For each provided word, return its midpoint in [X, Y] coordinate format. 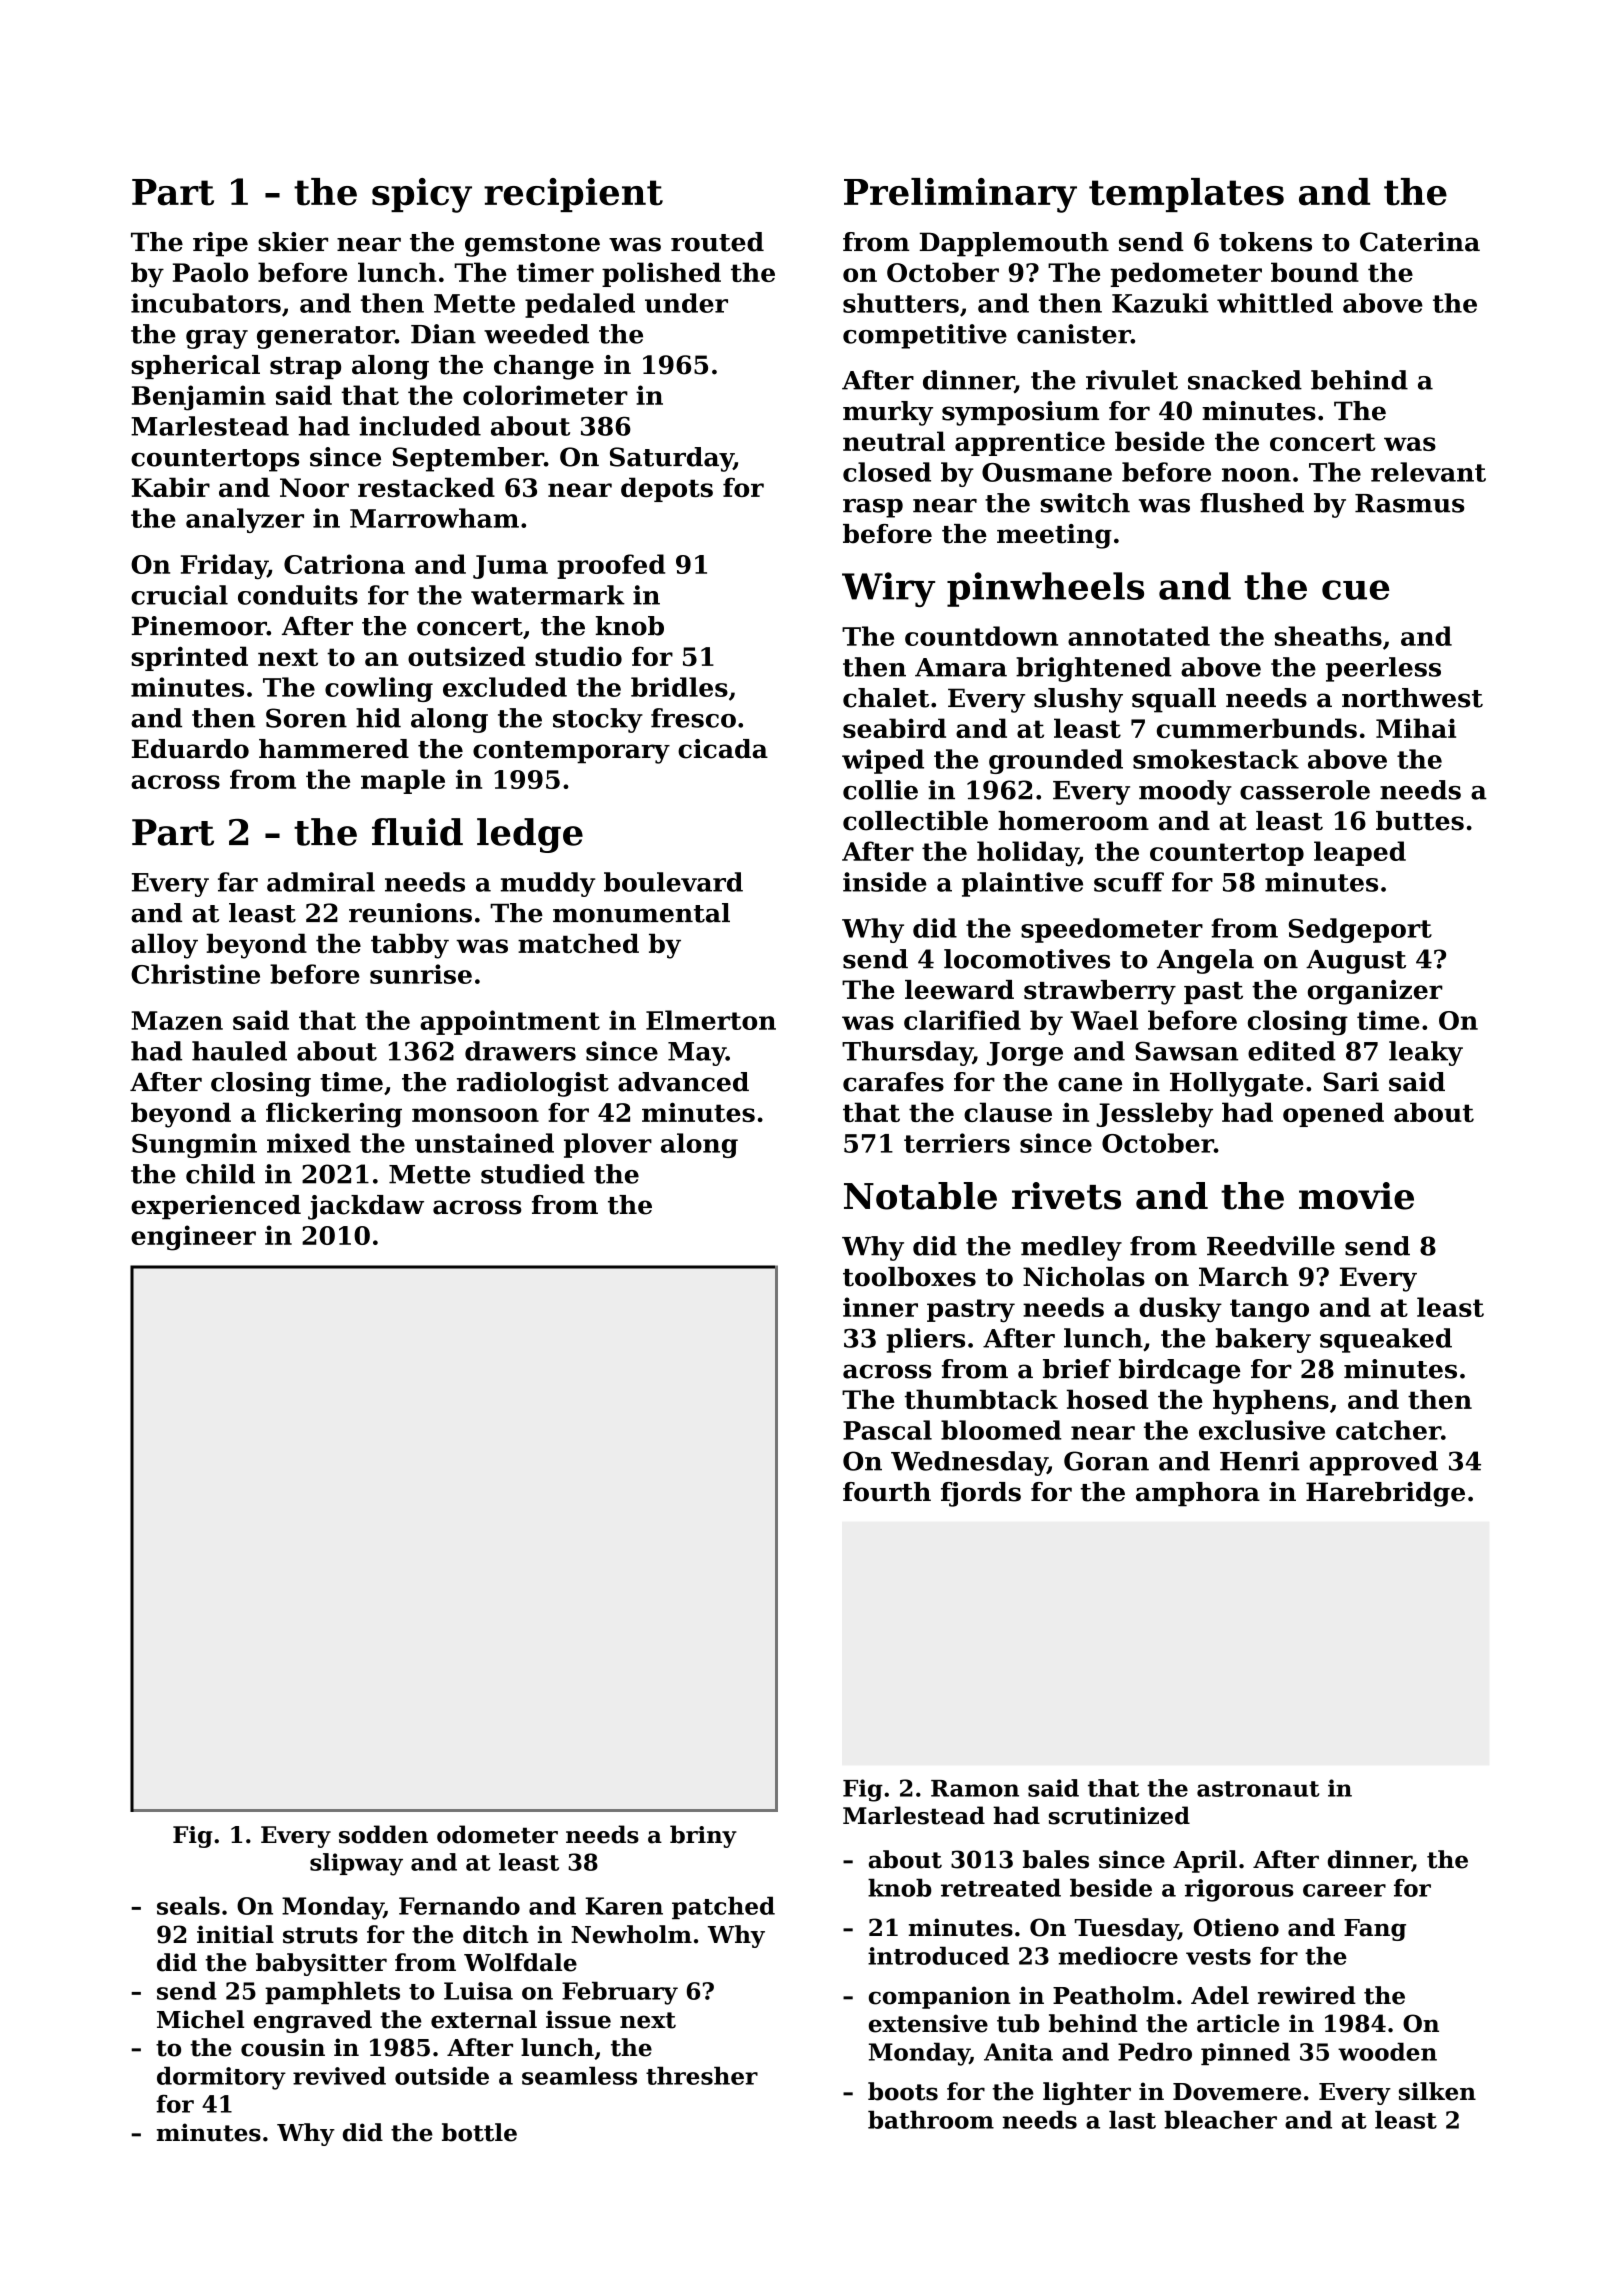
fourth [887, 1492]
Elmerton [711, 1020]
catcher [1388, 1430]
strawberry [1100, 992]
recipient [573, 195]
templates [1186, 195]
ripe [220, 244]
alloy [164, 946]
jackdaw [366, 1207]
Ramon [975, 1788]
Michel [200, 2019]
